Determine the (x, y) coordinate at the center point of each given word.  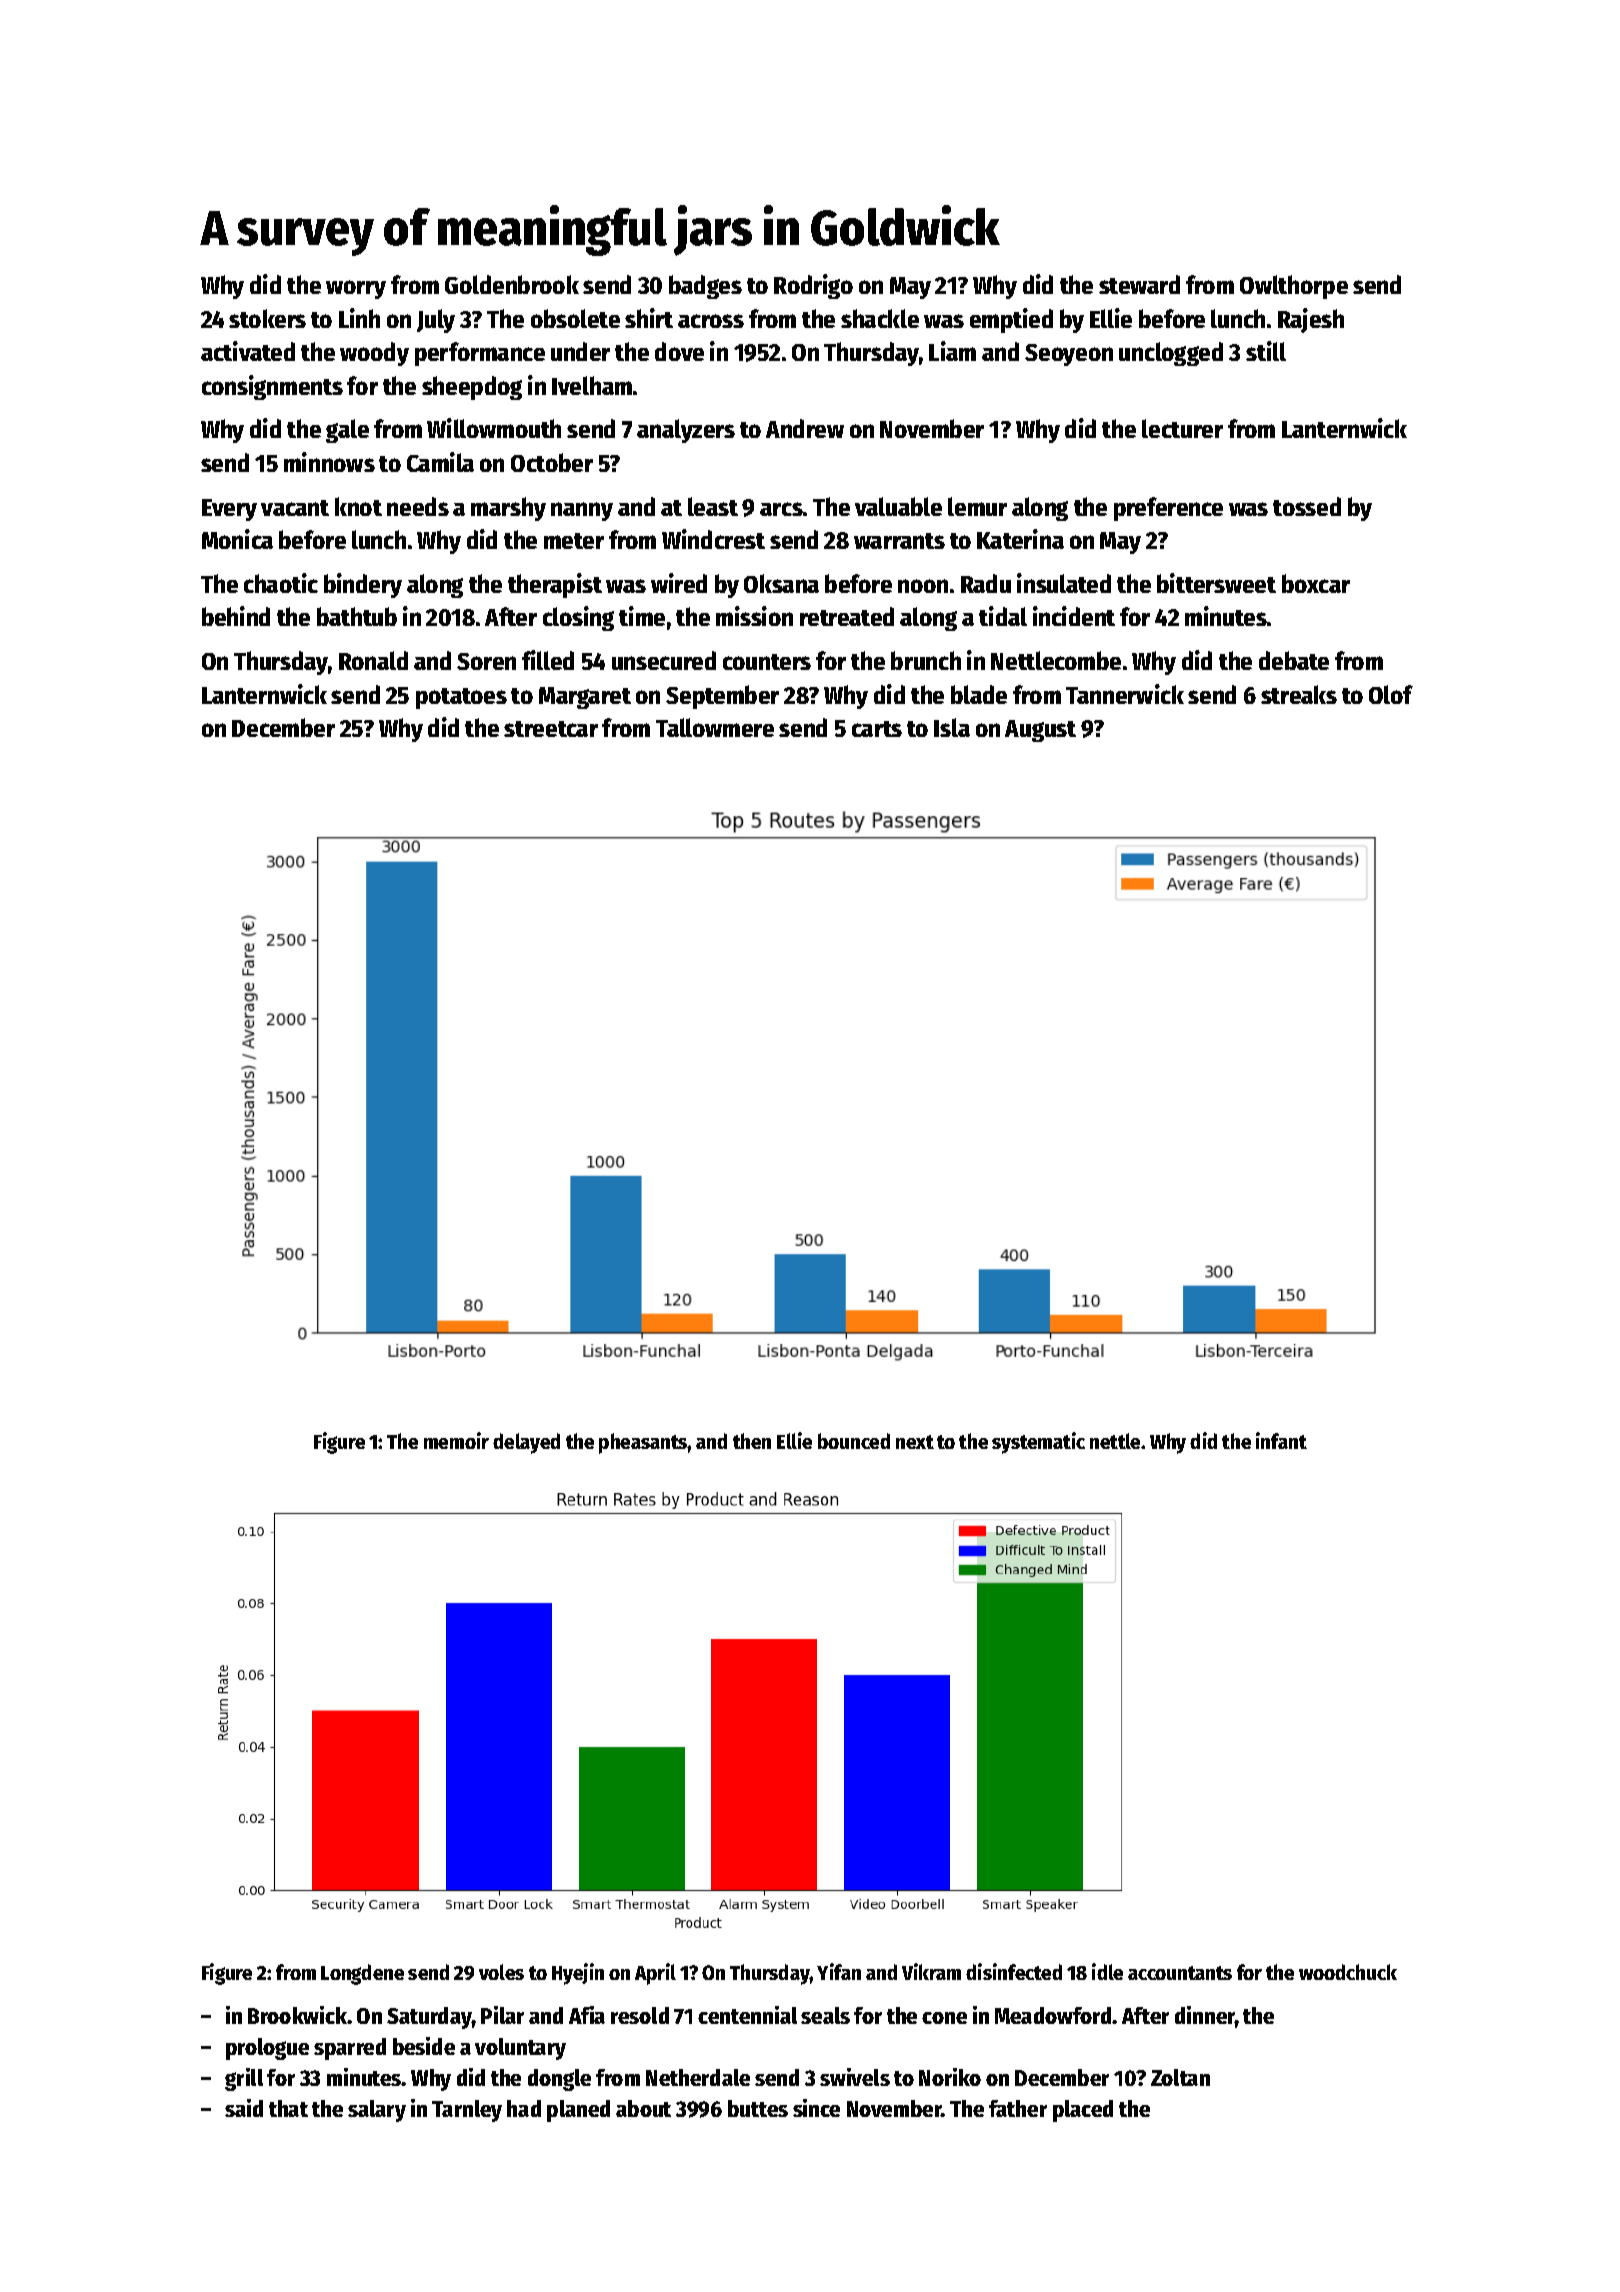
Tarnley (467, 2111)
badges (705, 287)
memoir (456, 1440)
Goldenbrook (512, 284)
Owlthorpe (1294, 287)
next (915, 1442)
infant (1281, 1440)
